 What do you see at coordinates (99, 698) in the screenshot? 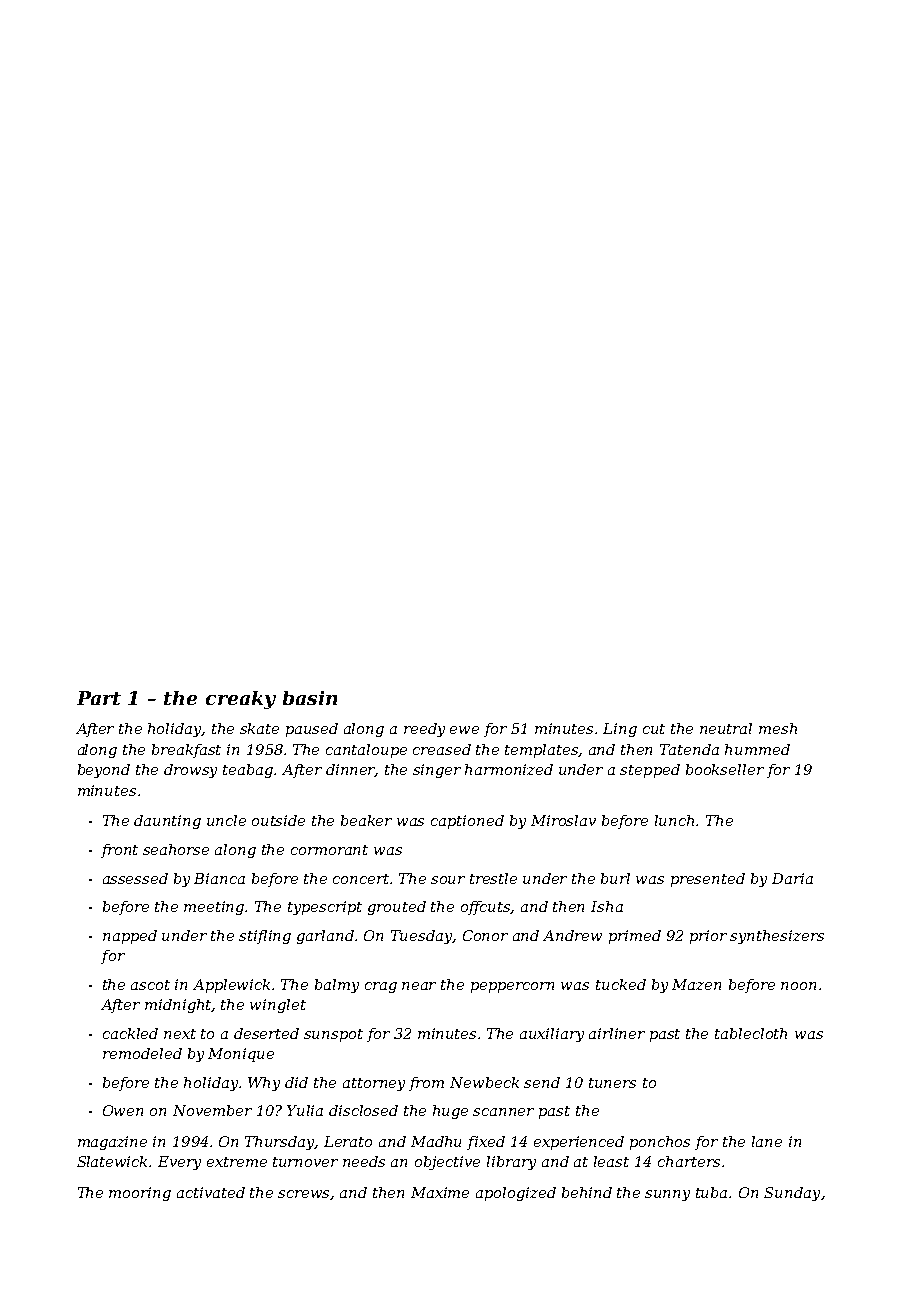
I see `Part` at bounding box center [99, 698].
